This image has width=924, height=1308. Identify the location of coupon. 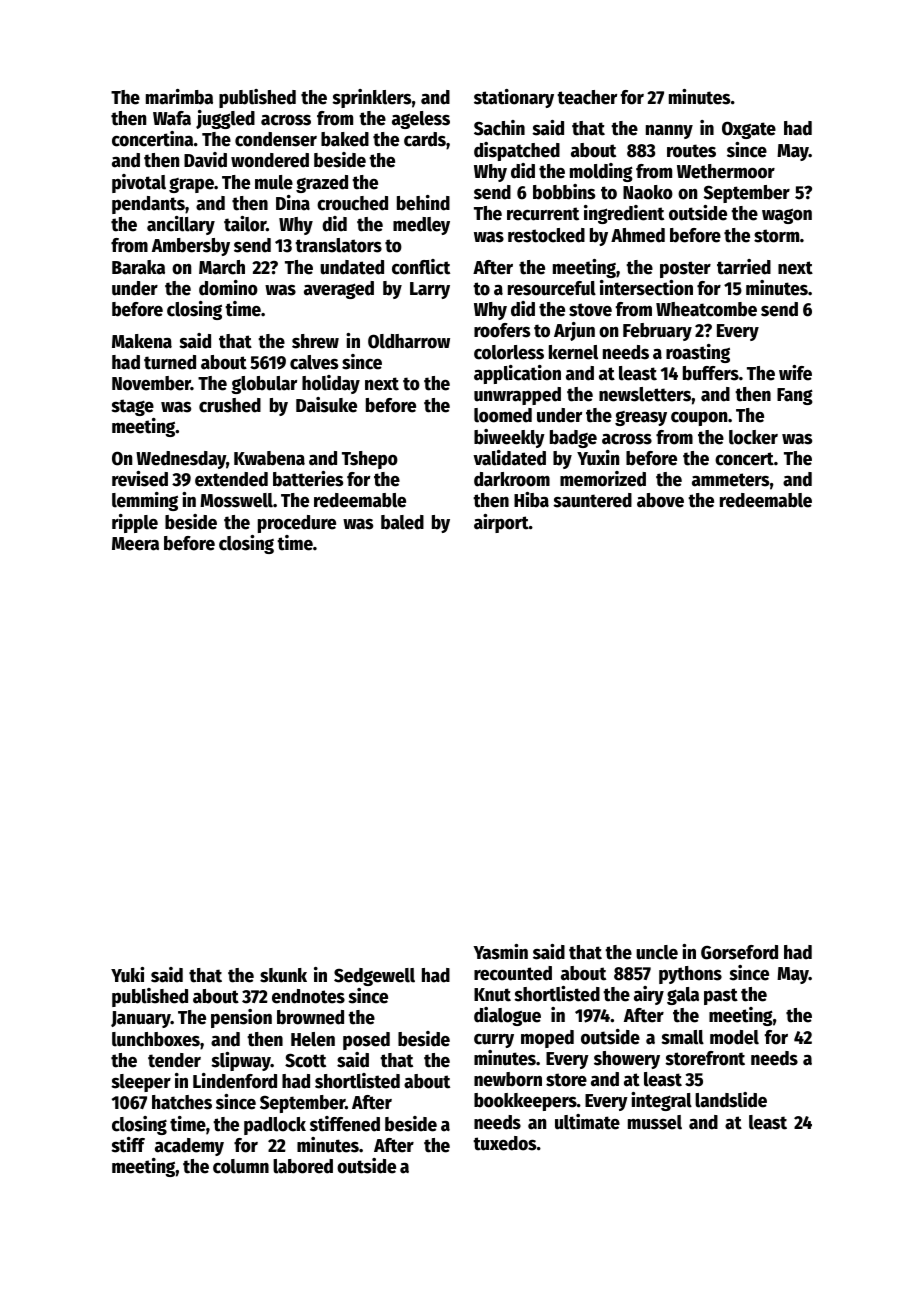
(699, 419).
